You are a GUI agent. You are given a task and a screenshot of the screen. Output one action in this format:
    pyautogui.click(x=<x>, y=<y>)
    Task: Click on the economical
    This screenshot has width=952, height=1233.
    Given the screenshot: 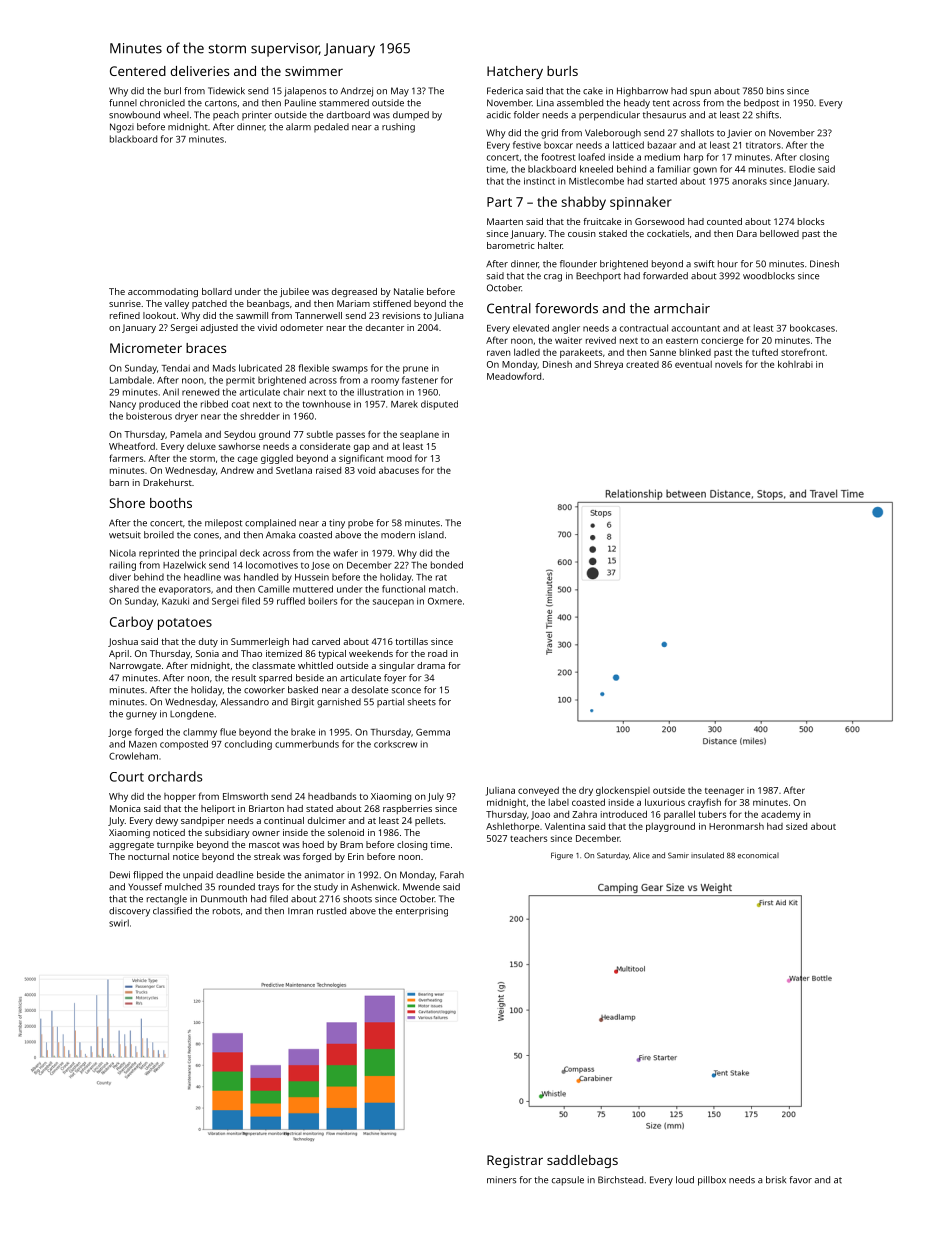 What is the action you would take?
    pyautogui.click(x=758, y=856)
